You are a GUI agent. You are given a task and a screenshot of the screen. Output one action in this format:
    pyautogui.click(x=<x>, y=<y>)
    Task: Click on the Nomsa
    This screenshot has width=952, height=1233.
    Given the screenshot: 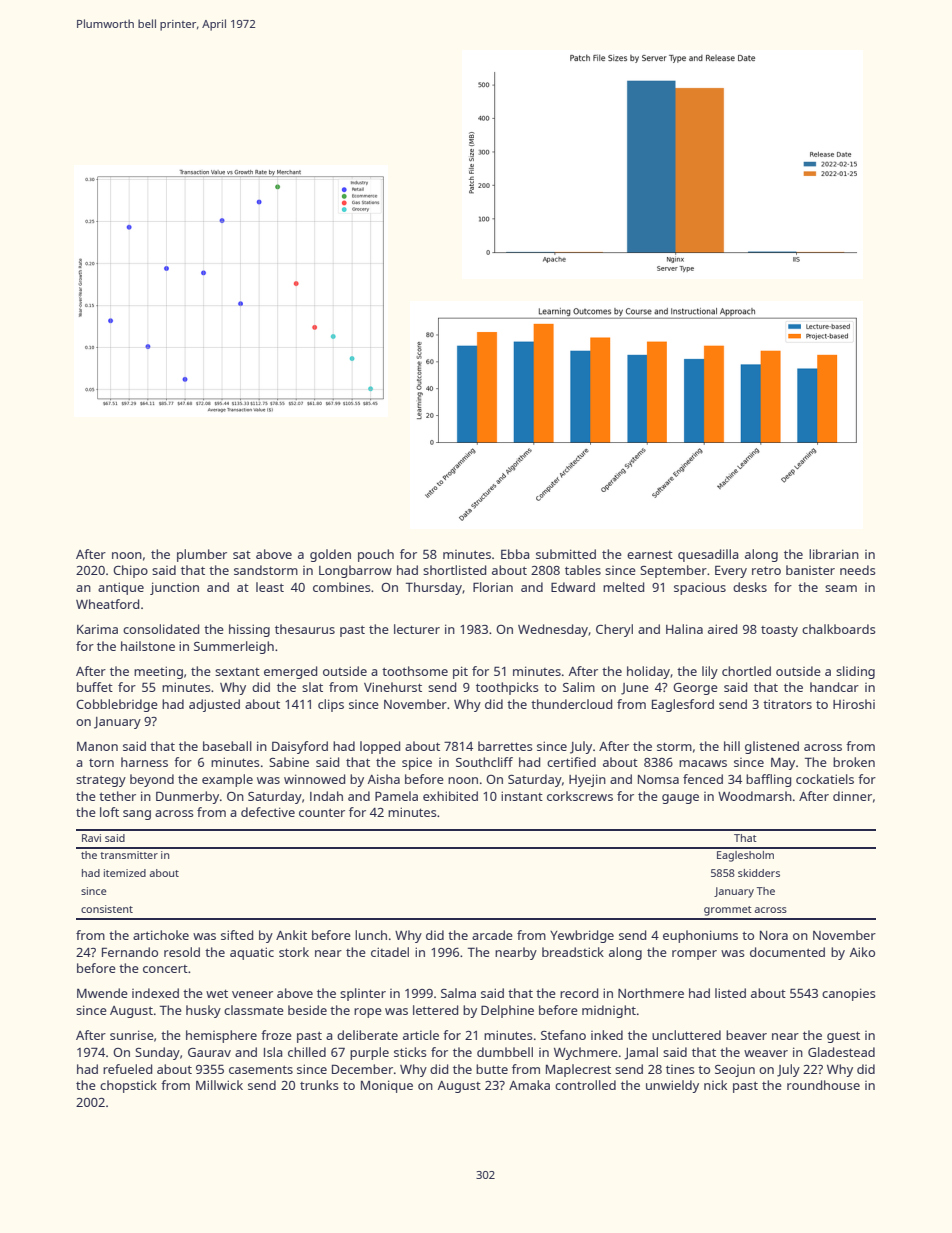 What is the action you would take?
    pyautogui.click(x=658, y=779)
